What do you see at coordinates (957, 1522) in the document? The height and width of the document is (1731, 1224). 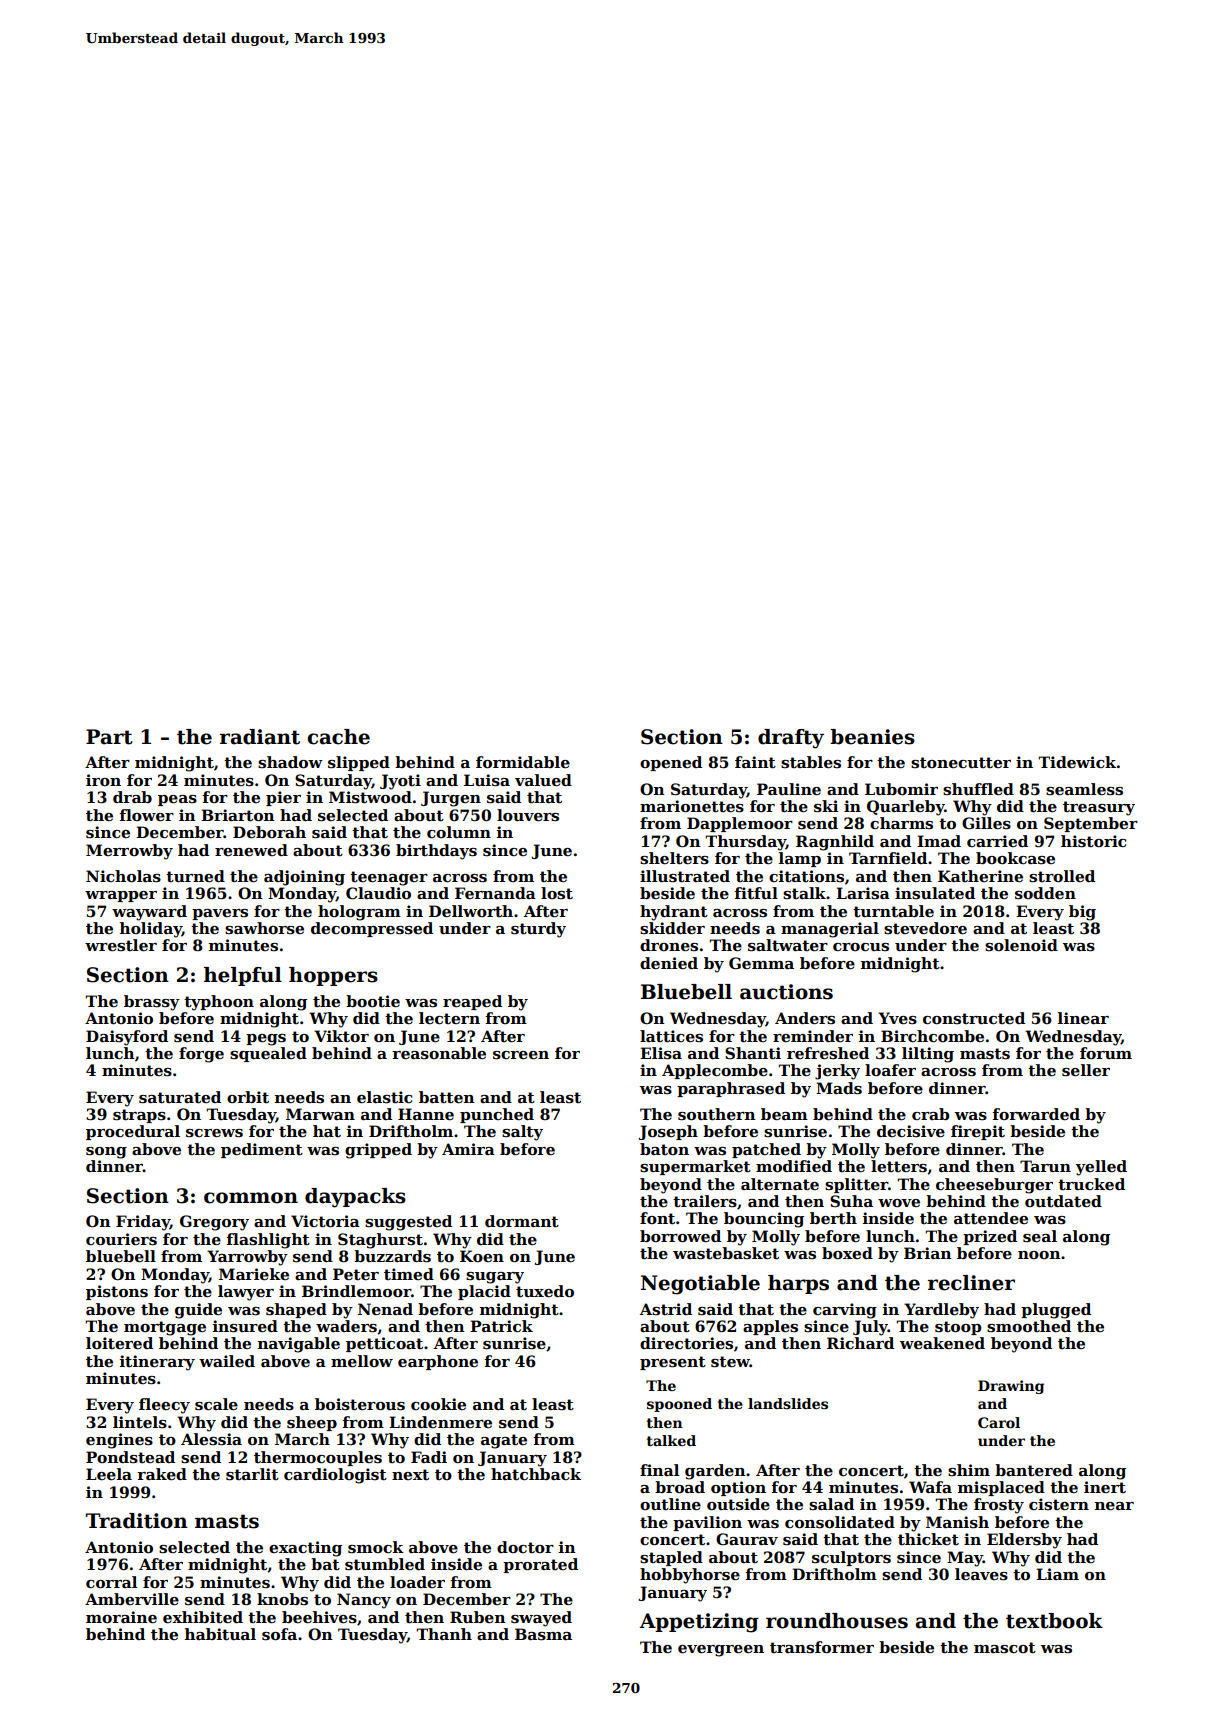 I see `Manish` at bounding box center [957, 1522].
